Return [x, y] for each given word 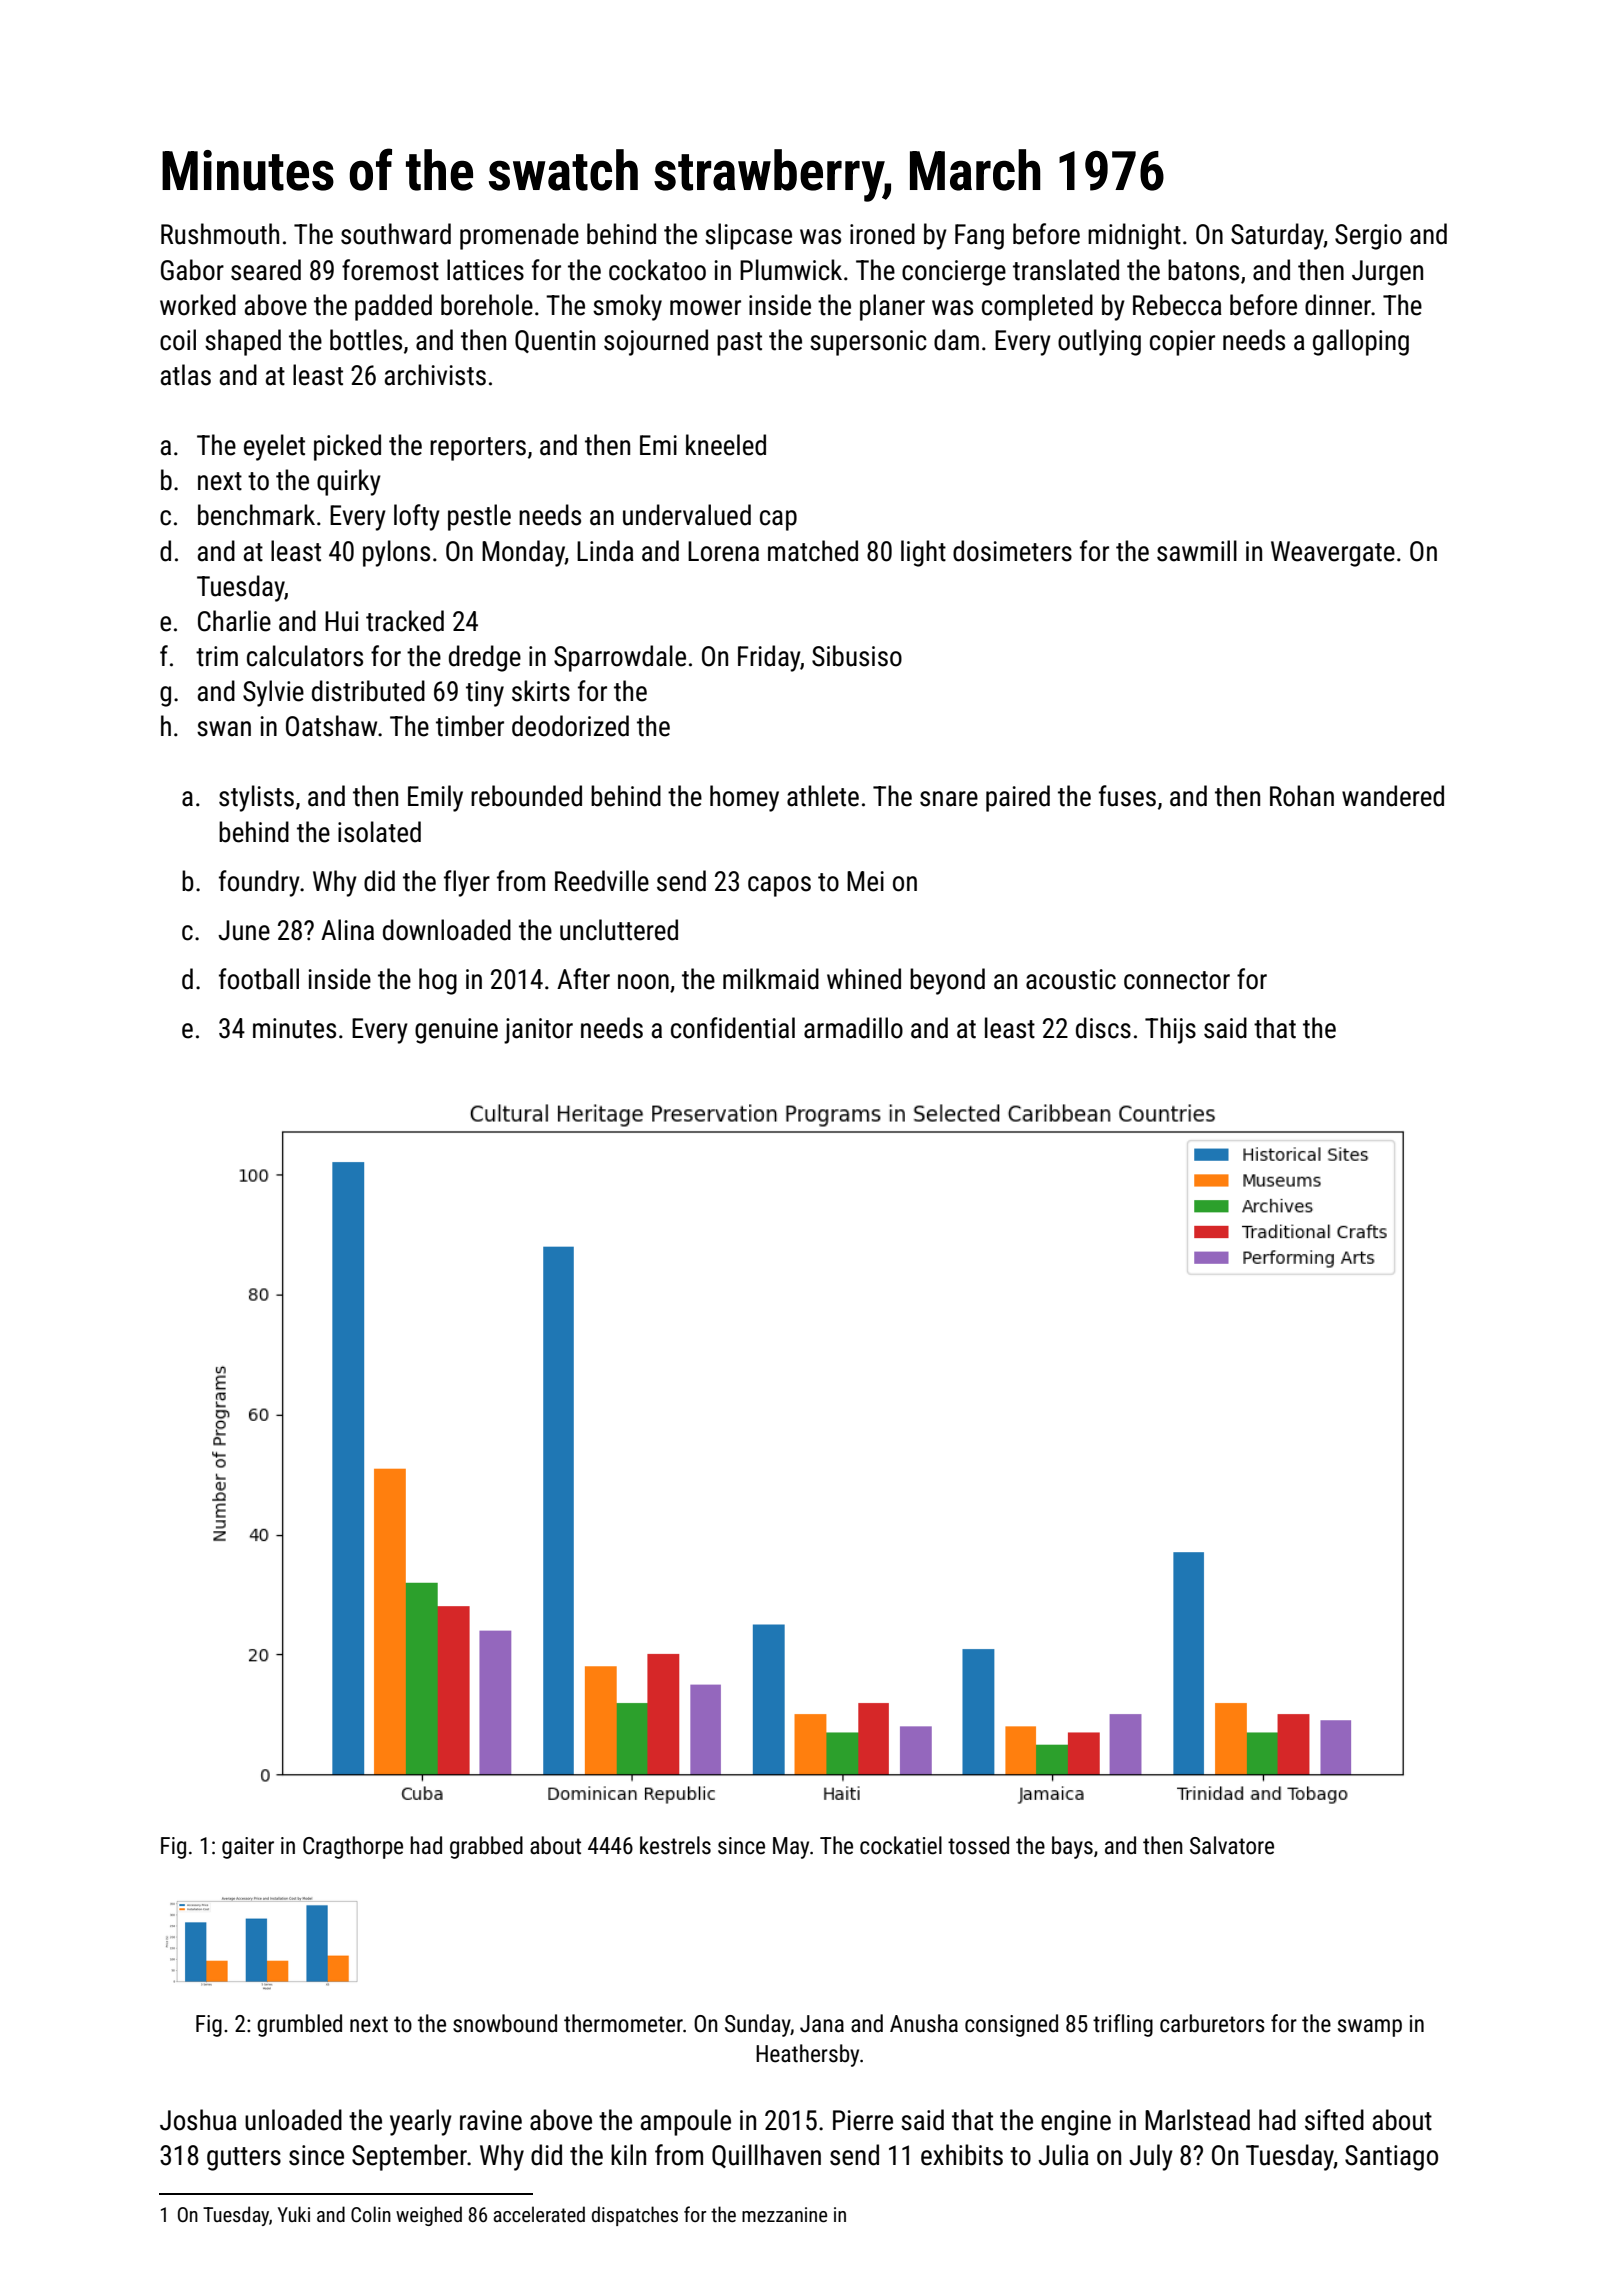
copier [1182, 343]
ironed [882, 234]
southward [396, 234]
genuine [456, 1031]
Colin [371, 2214]
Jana [822, 2024]
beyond [947, 981]
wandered [1393, 796]
